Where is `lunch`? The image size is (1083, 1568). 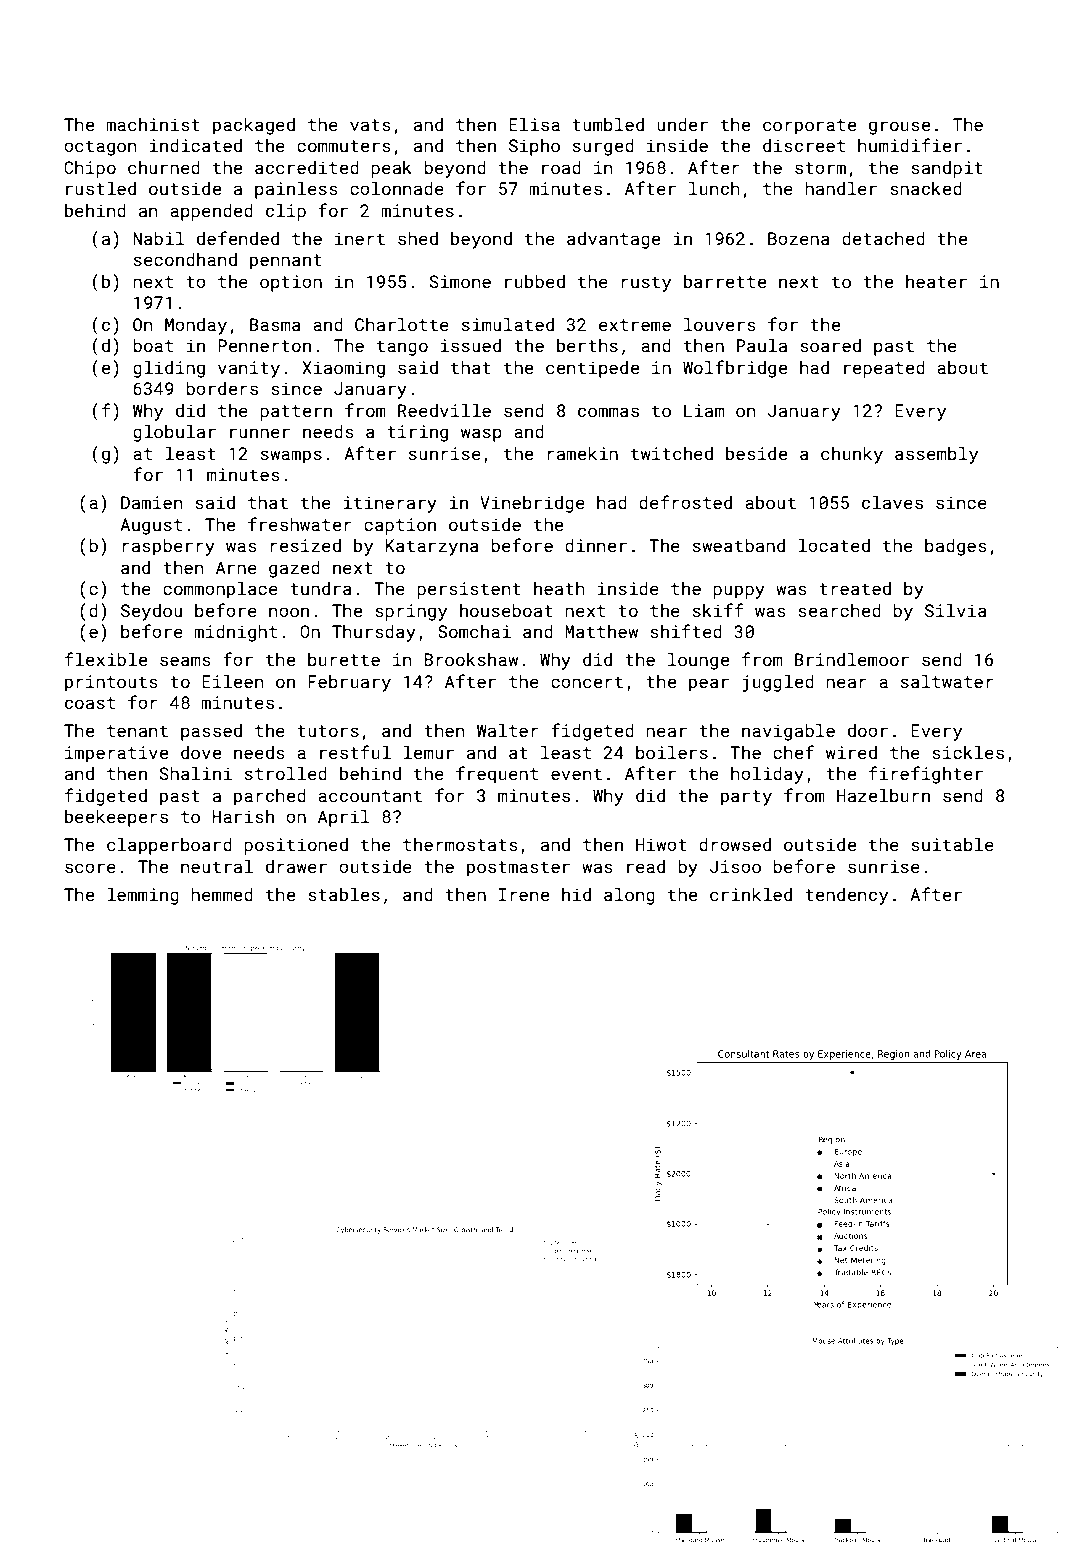
lunch is located at coordinates (714, 188).
